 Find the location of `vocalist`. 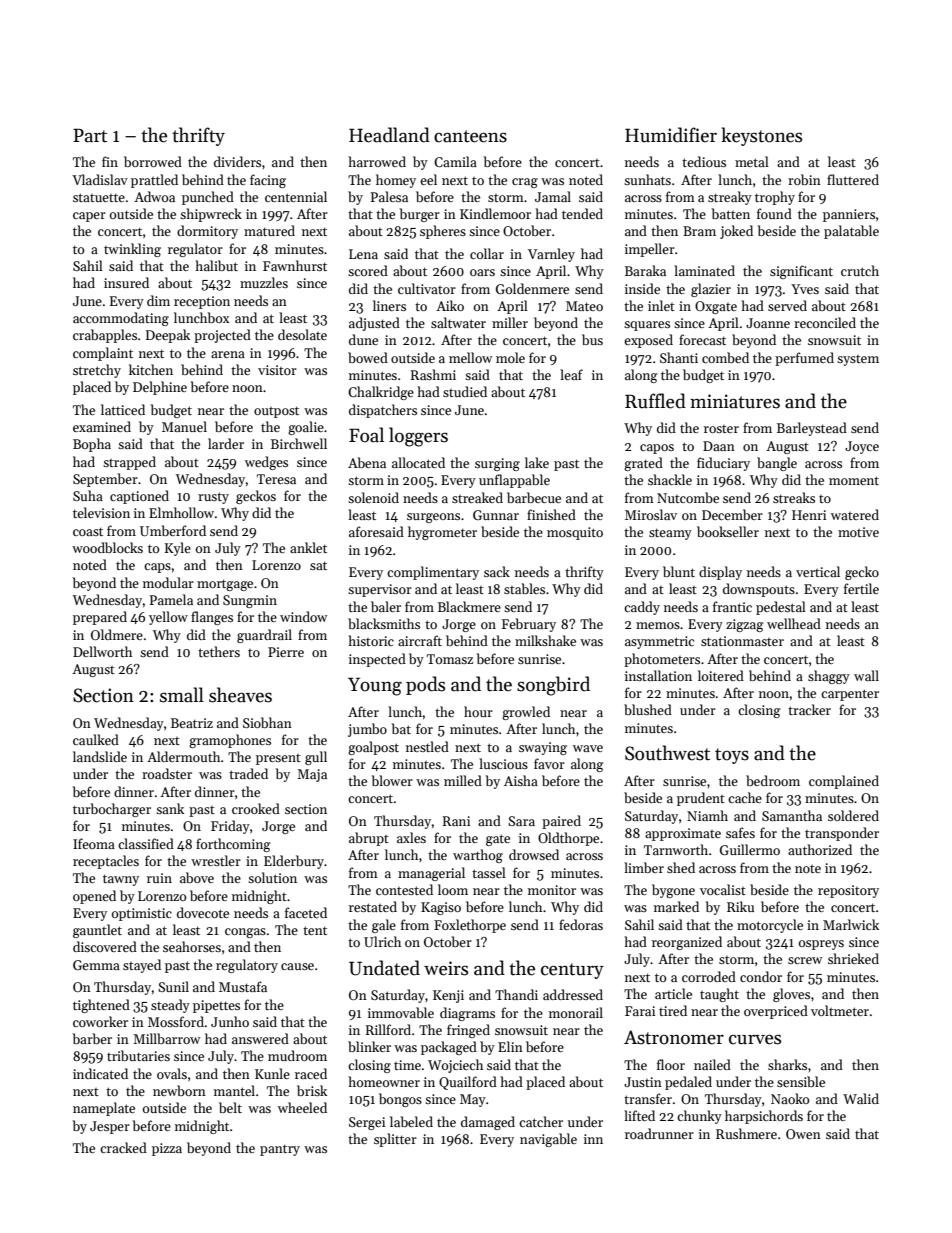

vocalist is located at coordinates (723, 889).
